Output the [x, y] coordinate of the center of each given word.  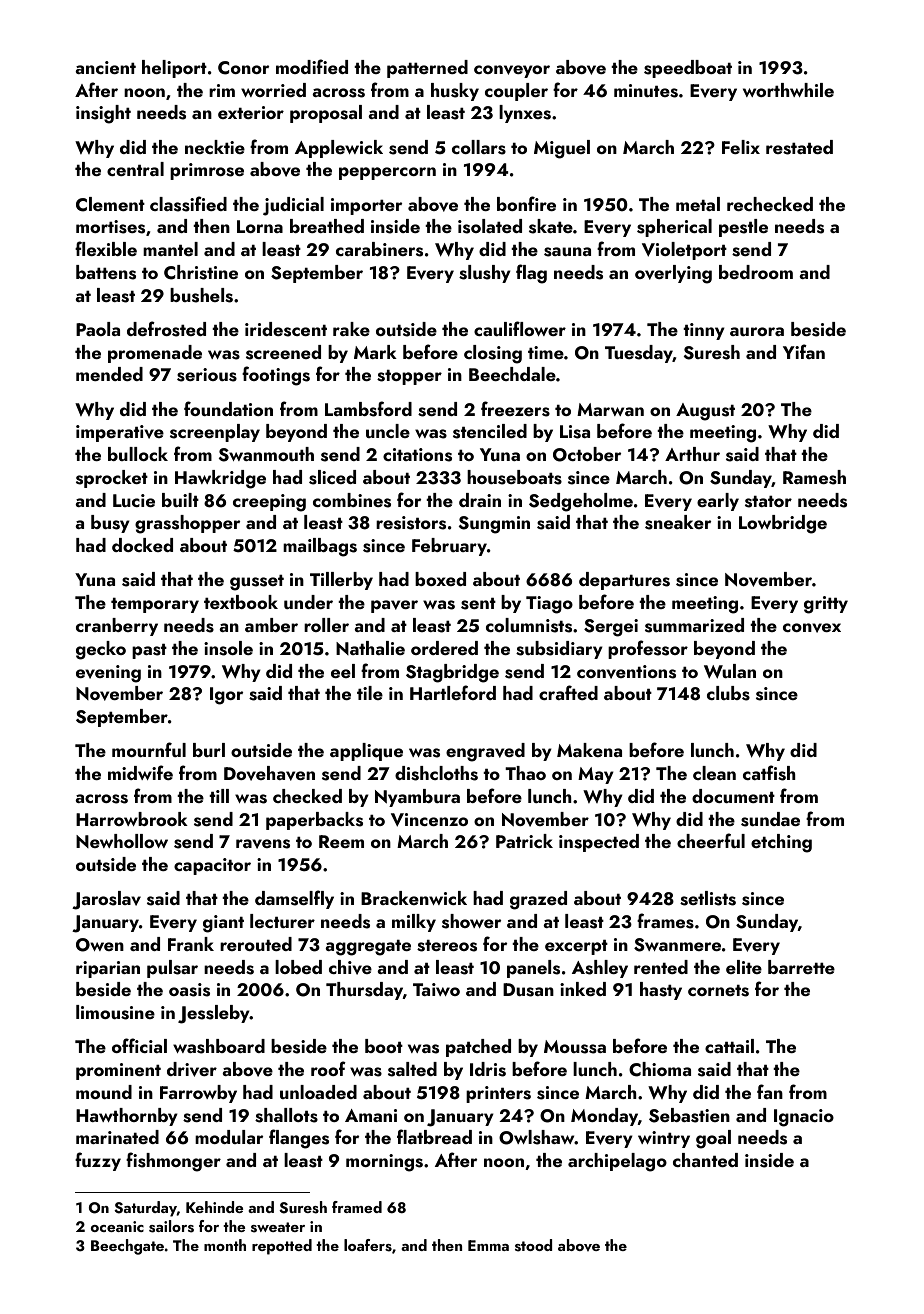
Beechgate [128, 1247]
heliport [174, 69]
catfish [769, 773]
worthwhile [788, 90]
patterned [427, 69]
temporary [155, 605]
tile [370, 693]
